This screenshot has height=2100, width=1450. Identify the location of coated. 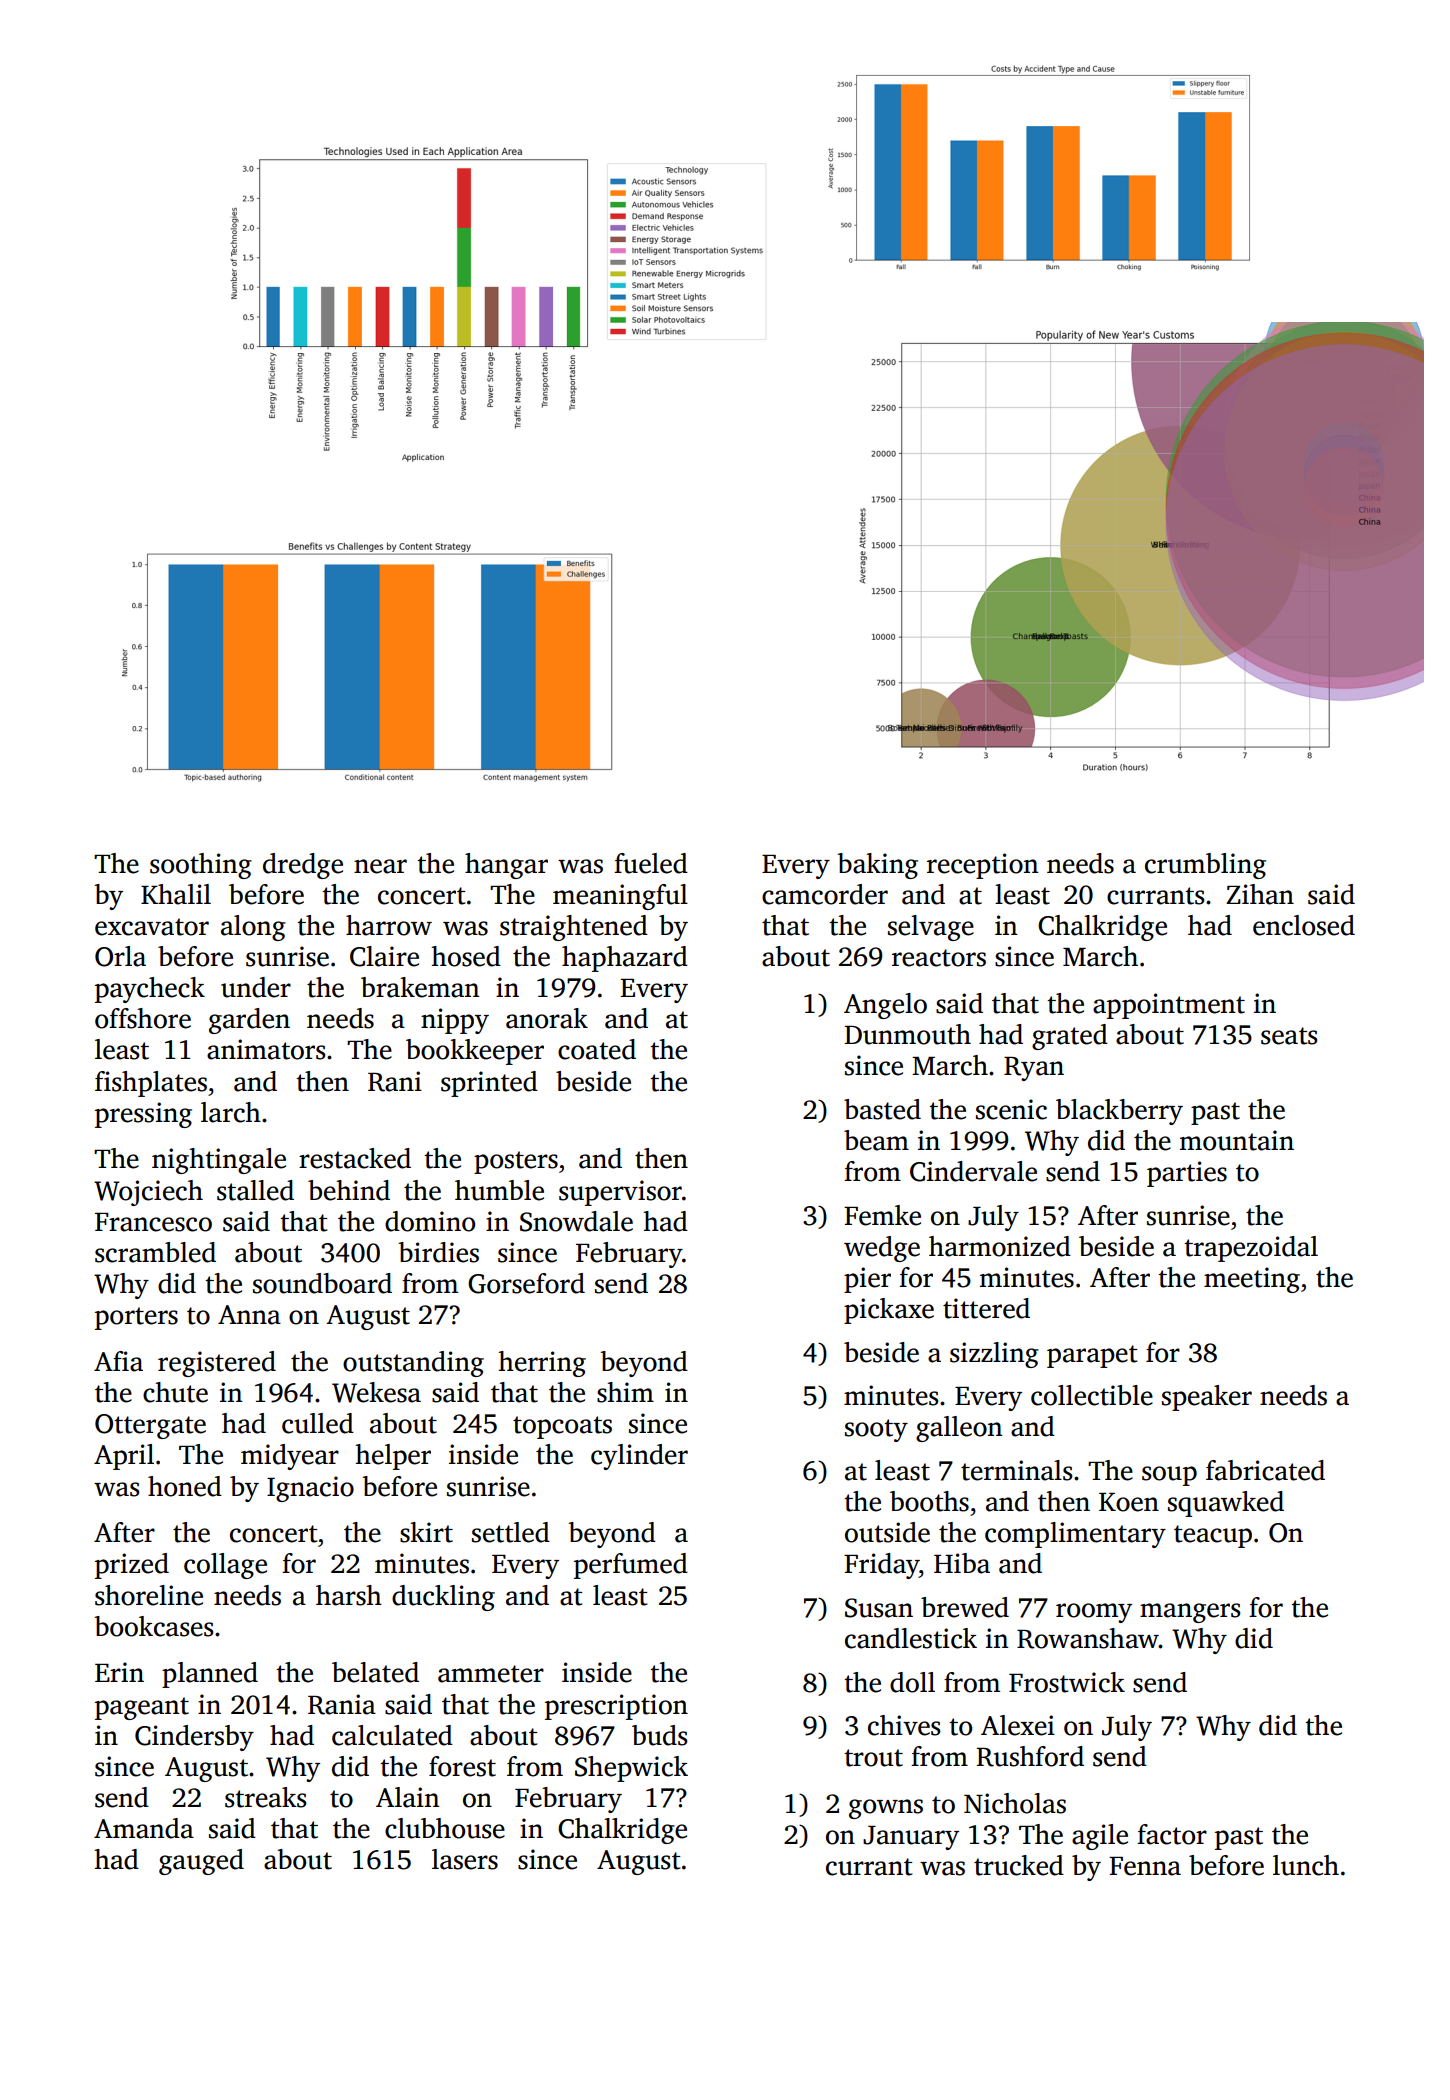
(597, 1049).
